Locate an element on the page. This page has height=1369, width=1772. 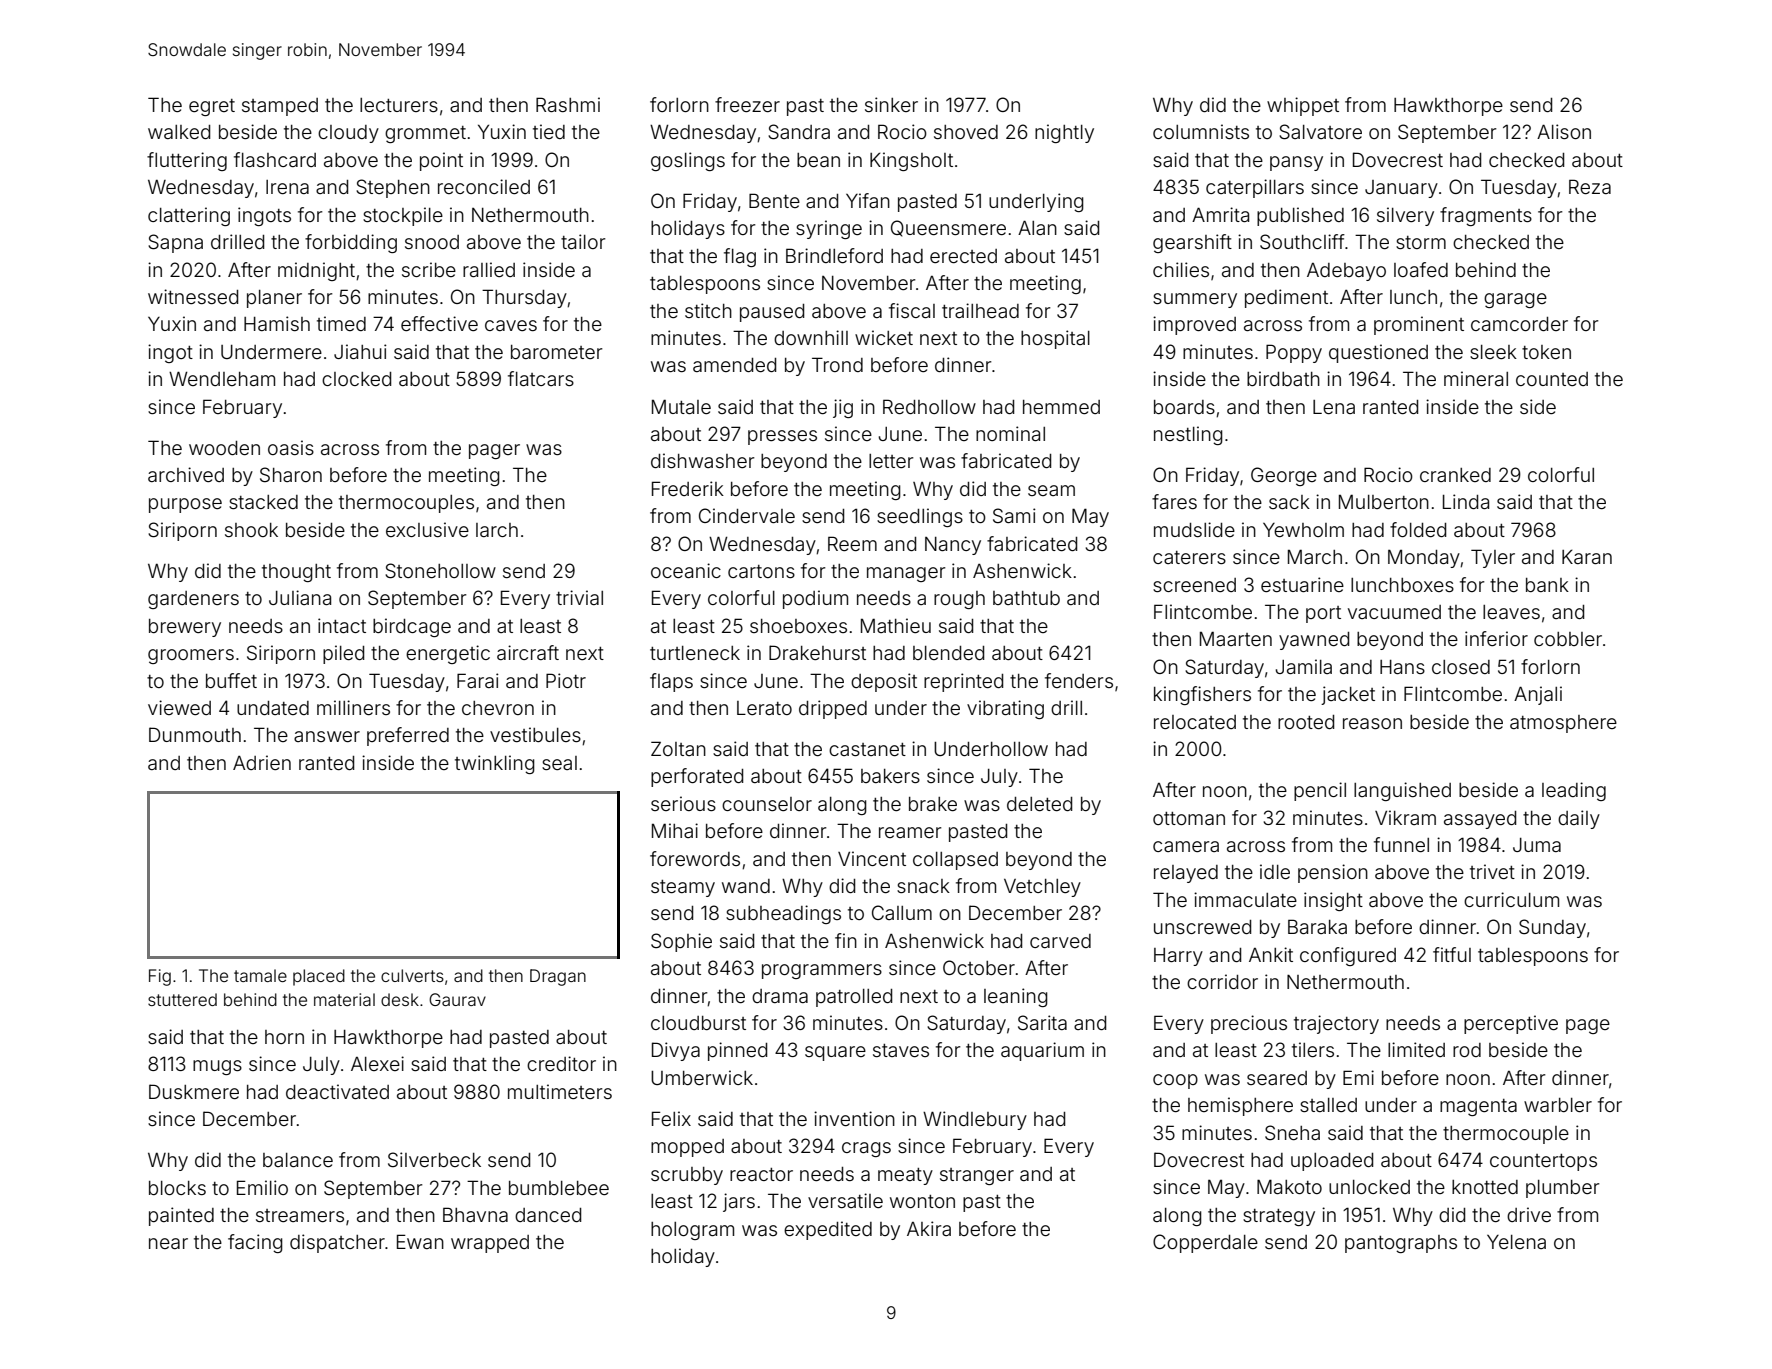
wooden is located at coordinates (224, 448).
